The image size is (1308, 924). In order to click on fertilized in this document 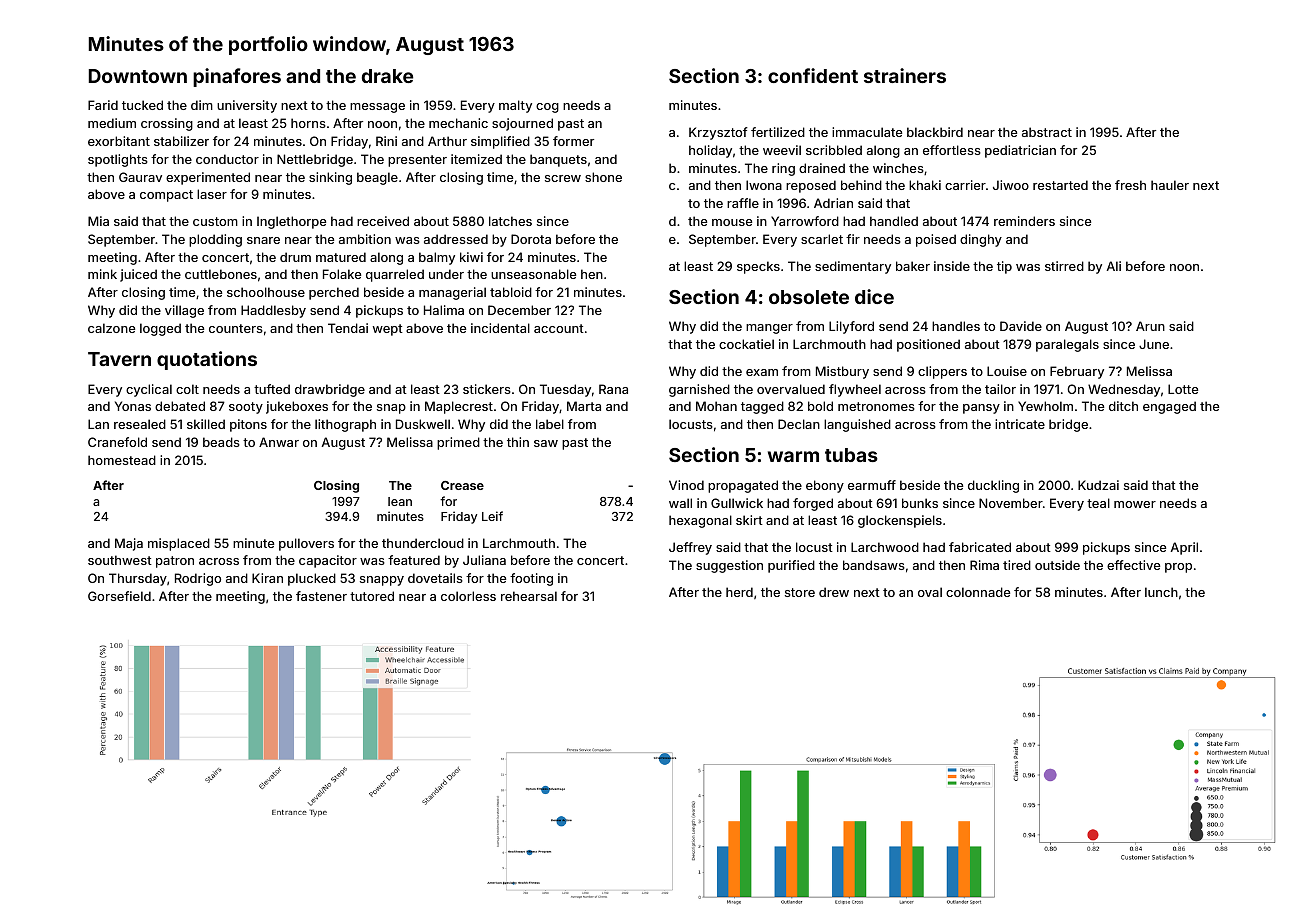, I will do `click(778, 132)`.
